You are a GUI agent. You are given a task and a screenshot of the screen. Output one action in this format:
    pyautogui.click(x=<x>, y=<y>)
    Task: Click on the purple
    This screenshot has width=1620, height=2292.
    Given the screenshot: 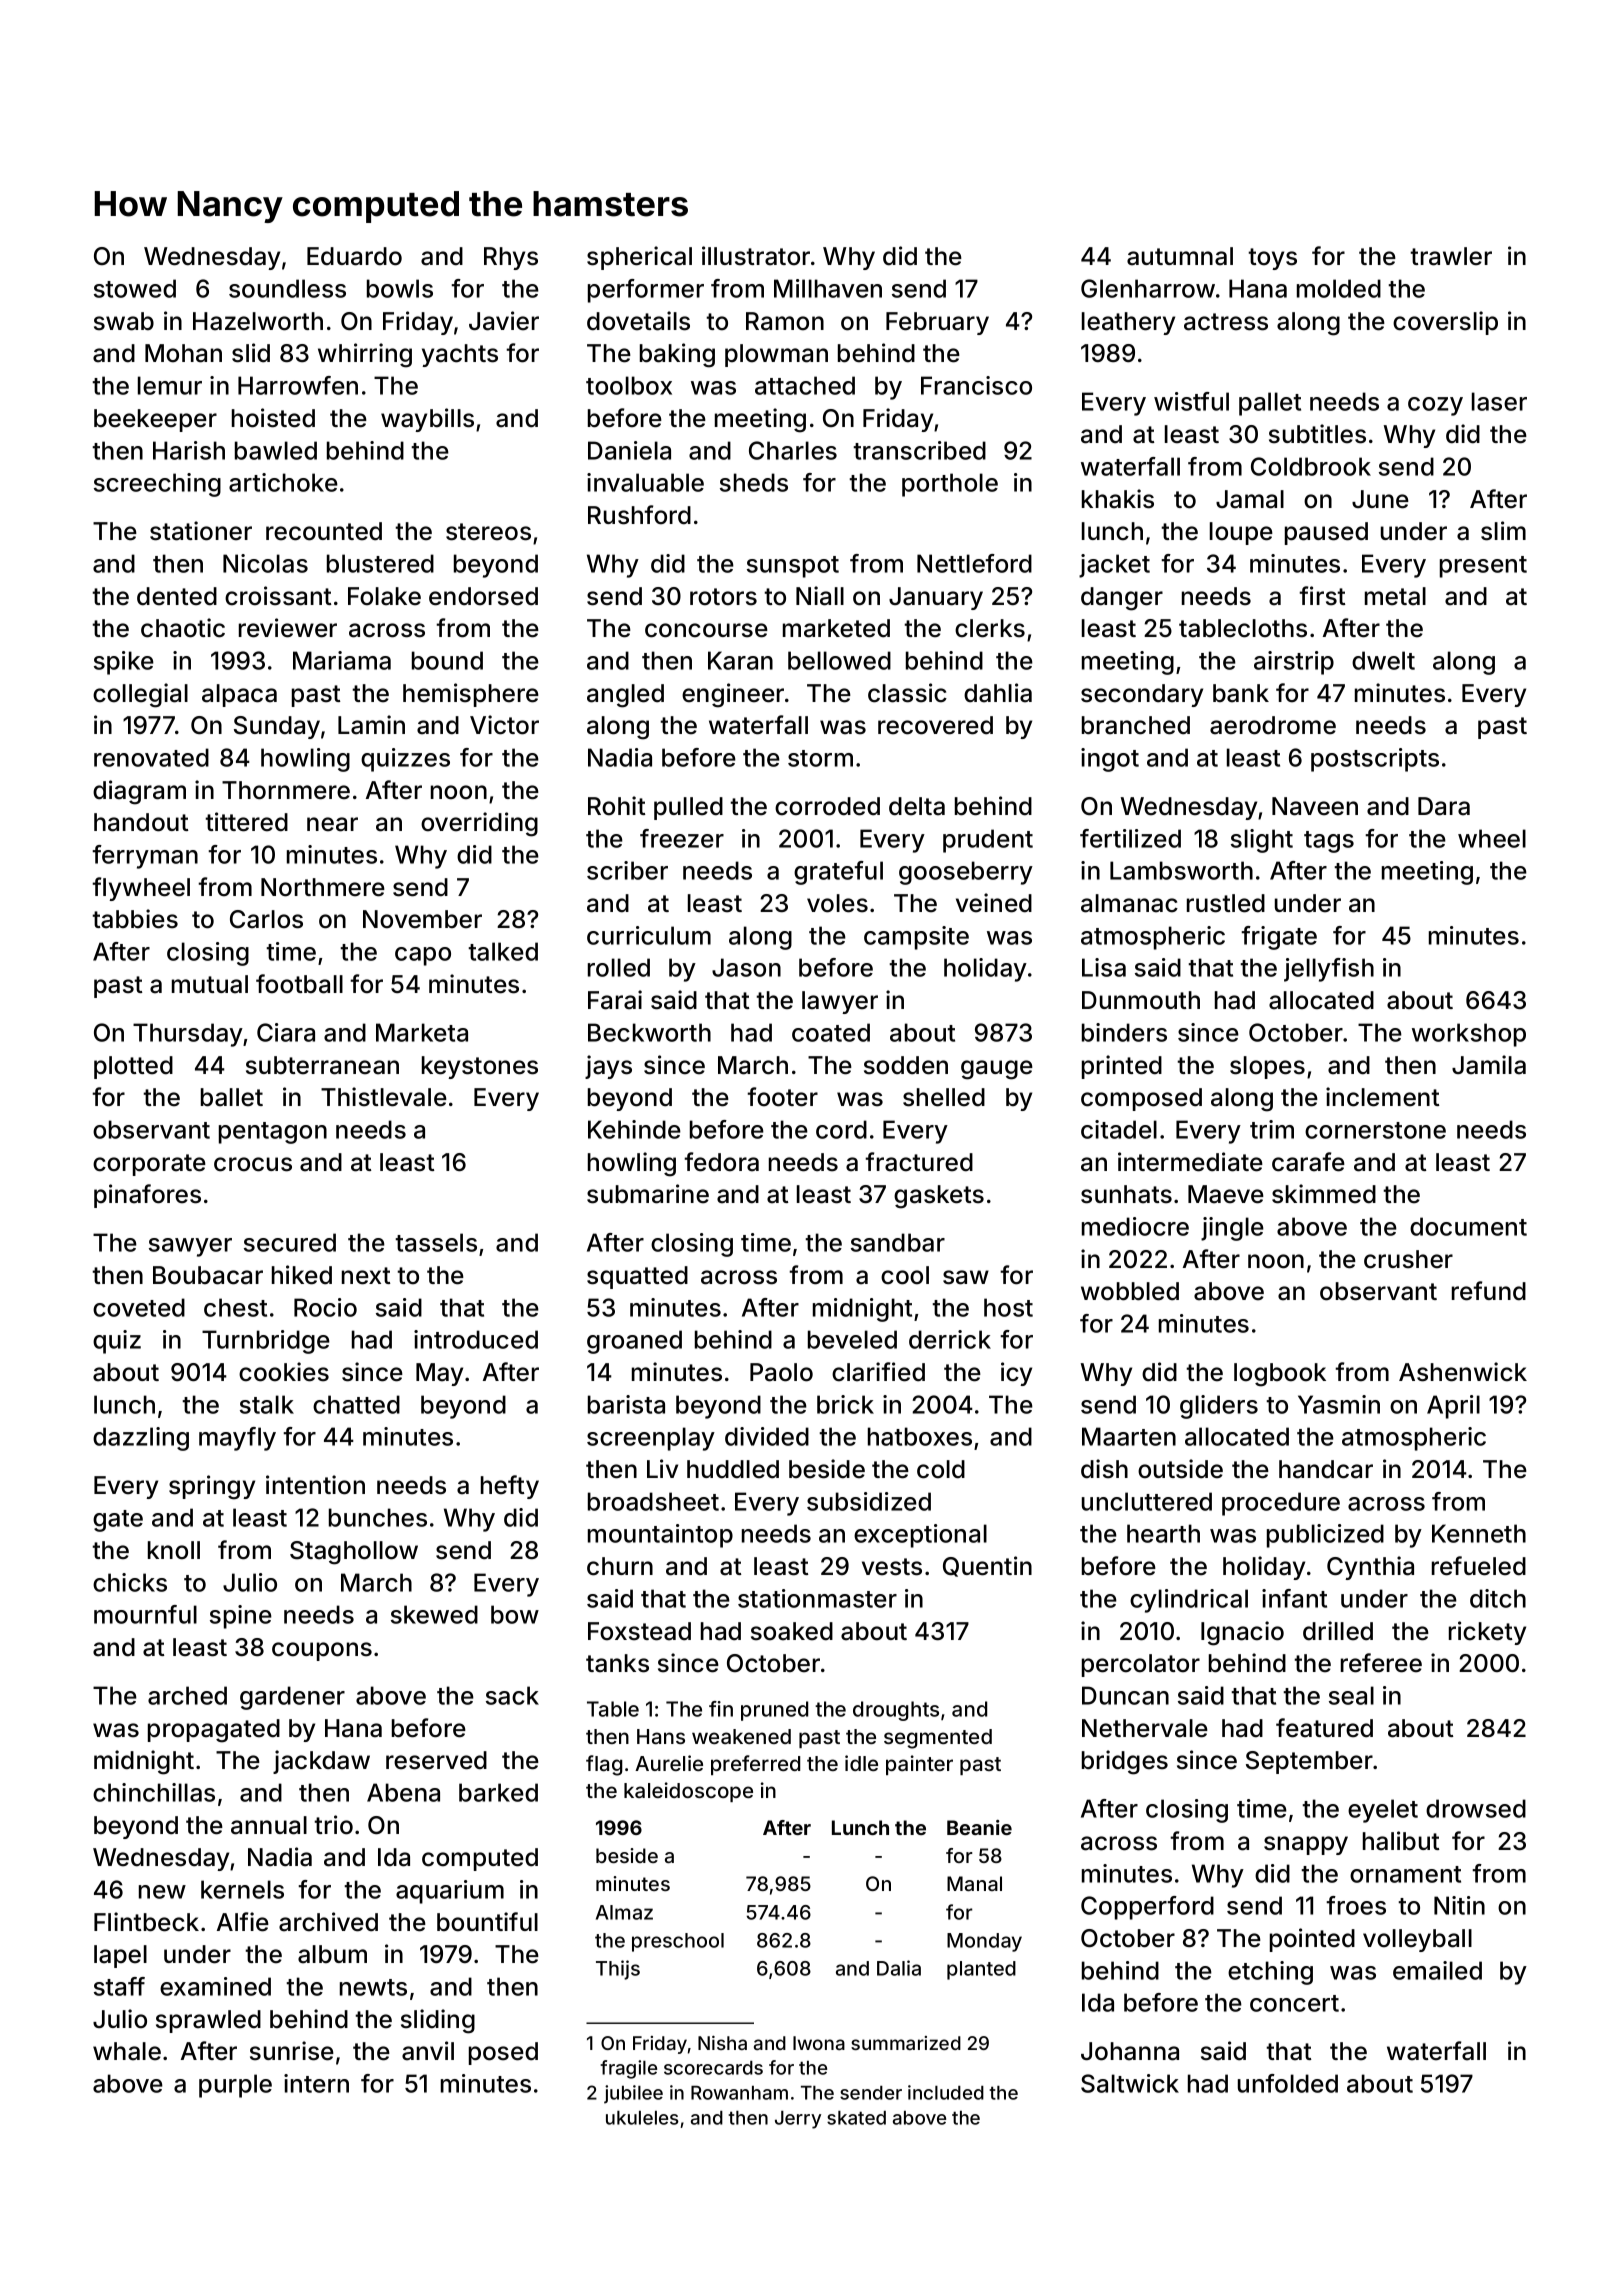 What is the action you would take?
    pyautogui.click(x=235, y=2086)
